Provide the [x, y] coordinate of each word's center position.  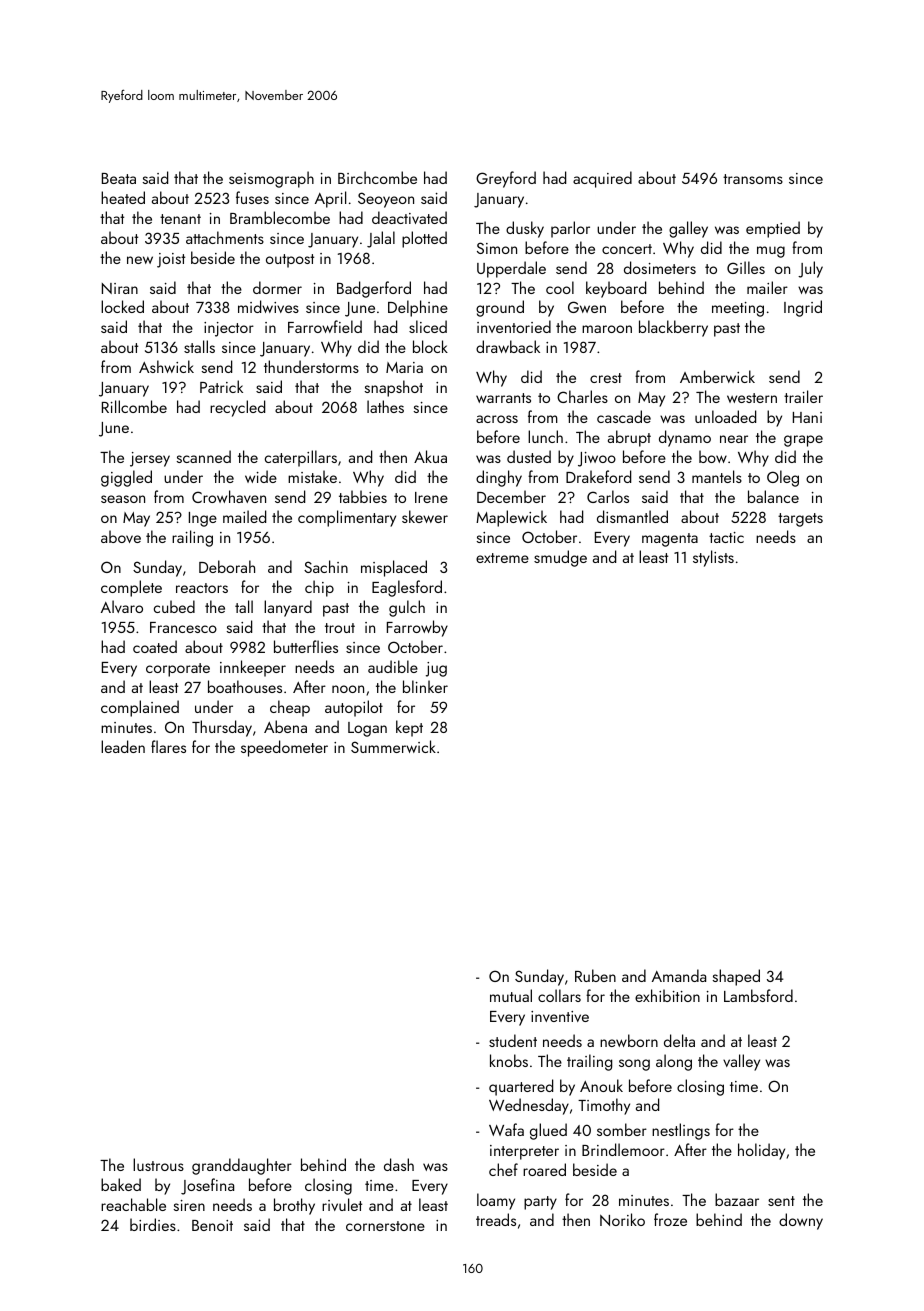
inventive [560, 1016]
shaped [736, 977]
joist [171, 260]
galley [688, 229]
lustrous [158, 1164]
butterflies [306, 646]
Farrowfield [325, 326]
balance [773, 496]
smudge [560, 558]
